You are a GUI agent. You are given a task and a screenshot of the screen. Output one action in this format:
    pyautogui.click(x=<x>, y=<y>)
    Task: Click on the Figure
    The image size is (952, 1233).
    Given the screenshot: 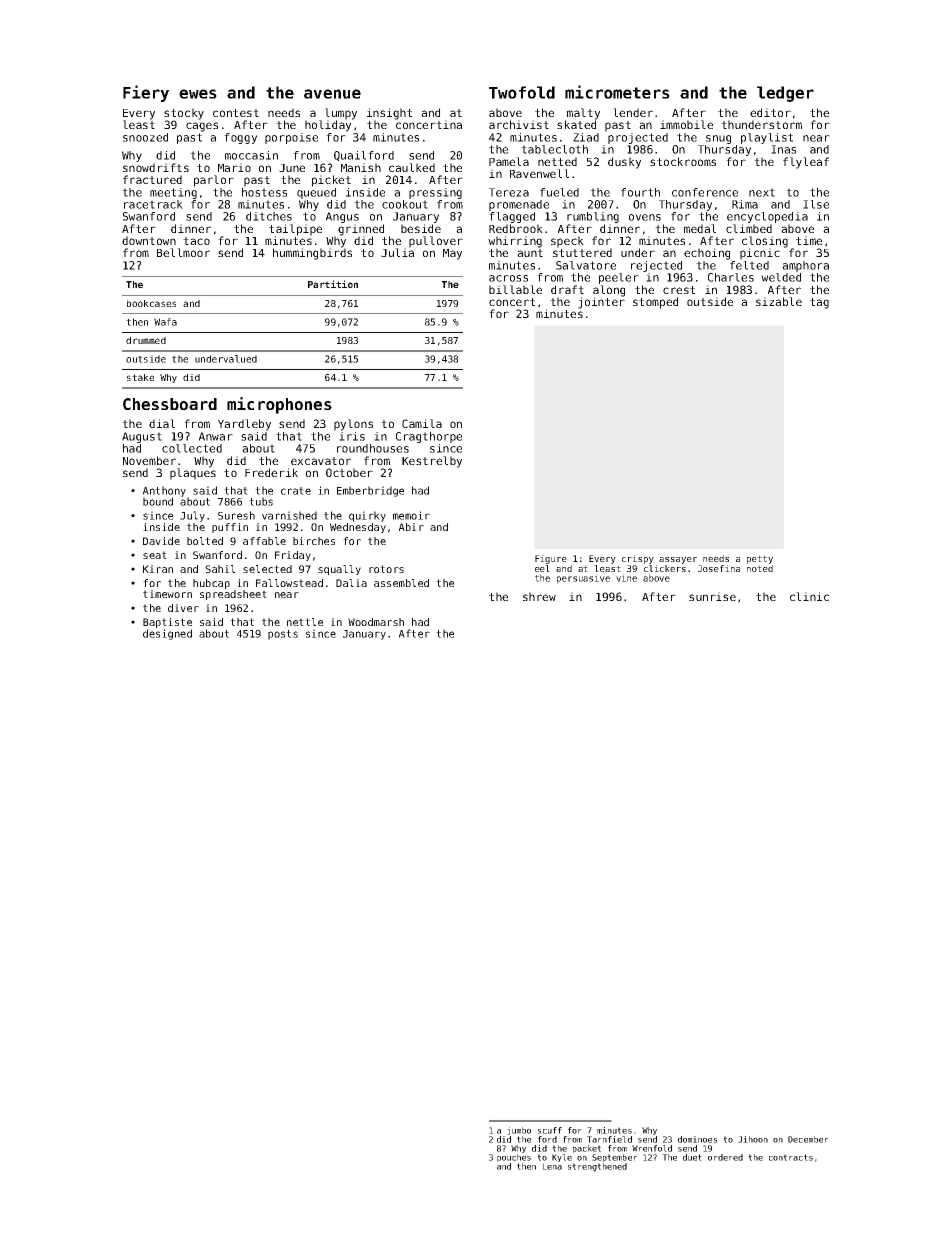 What is the action you would take?
    pyautogui.click(x=551, y=559)
